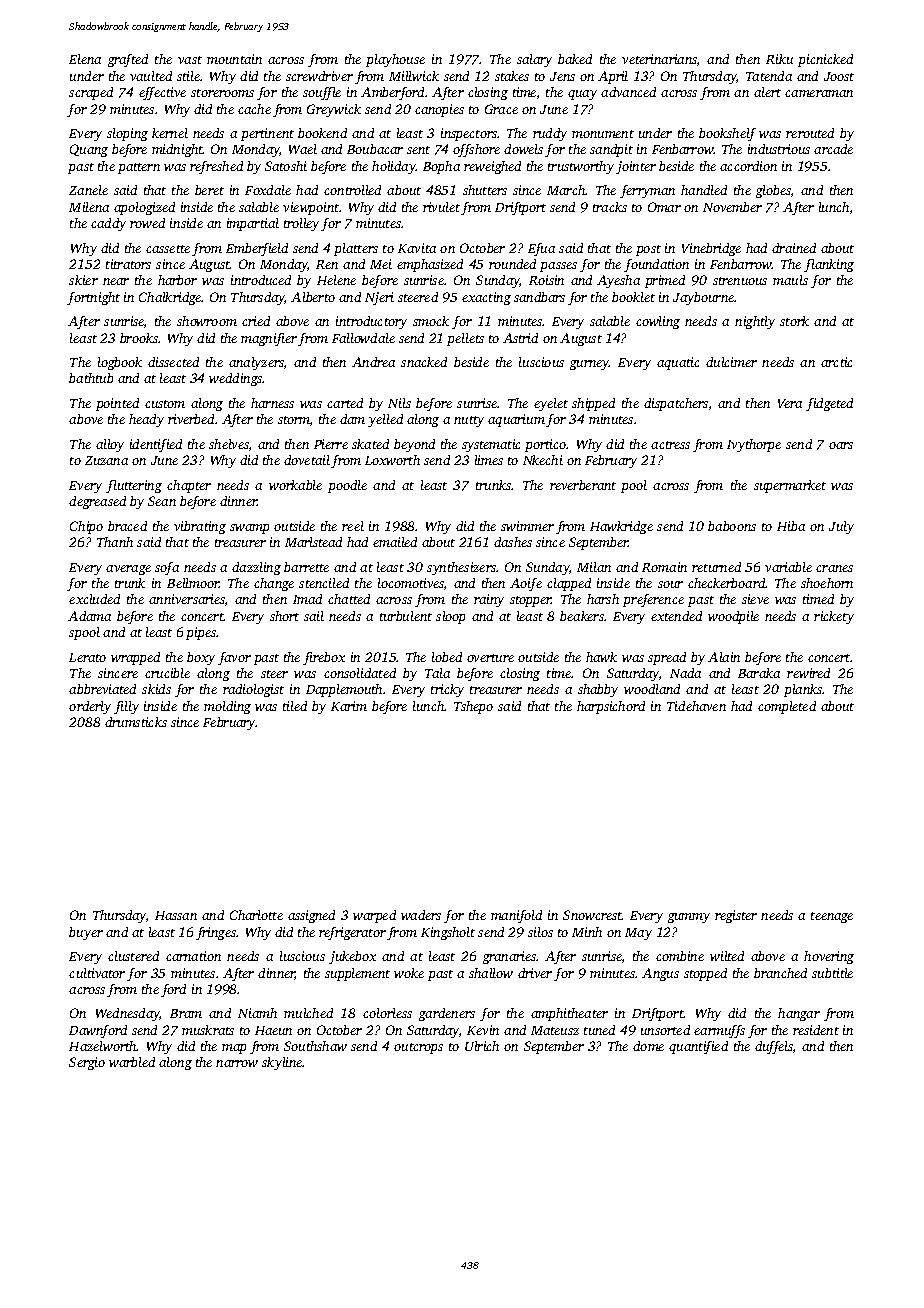 The height and width of the screenshot is (1308, 924). Describe the element at coordinates (832, 917) in the screenshot. I see `teenage` at that location.
